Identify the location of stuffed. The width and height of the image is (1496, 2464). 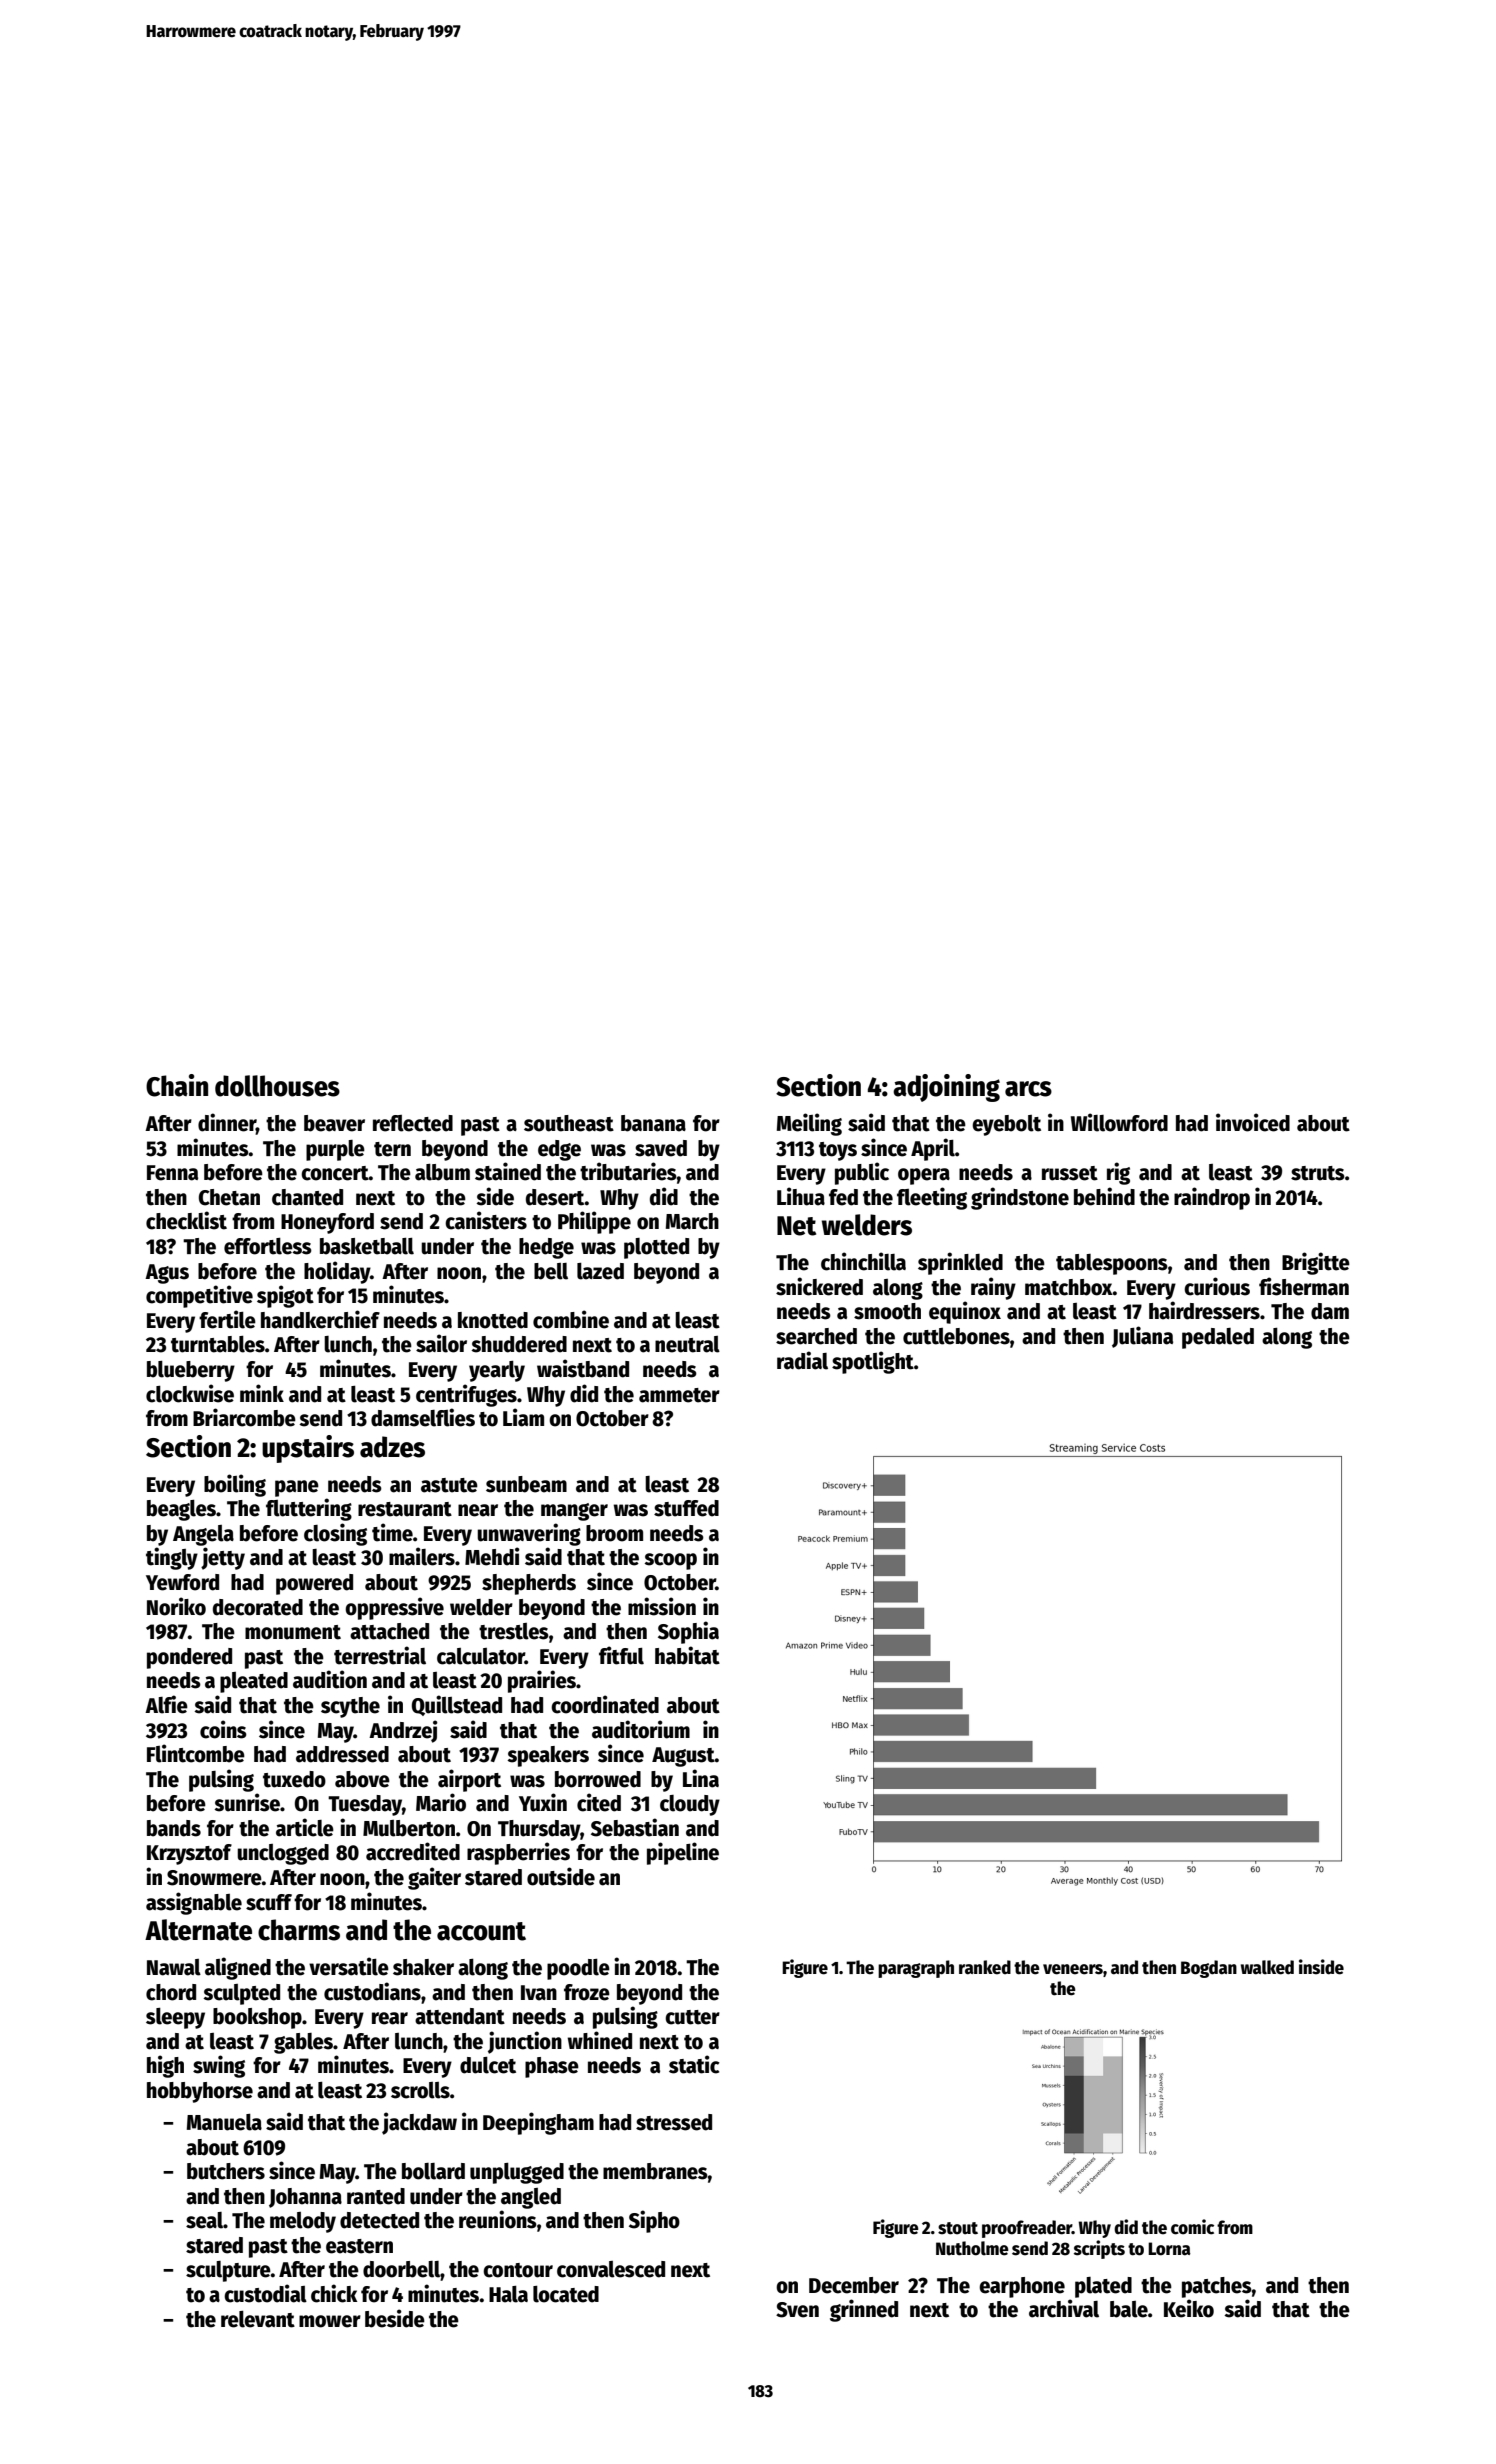
(686, 1508).
